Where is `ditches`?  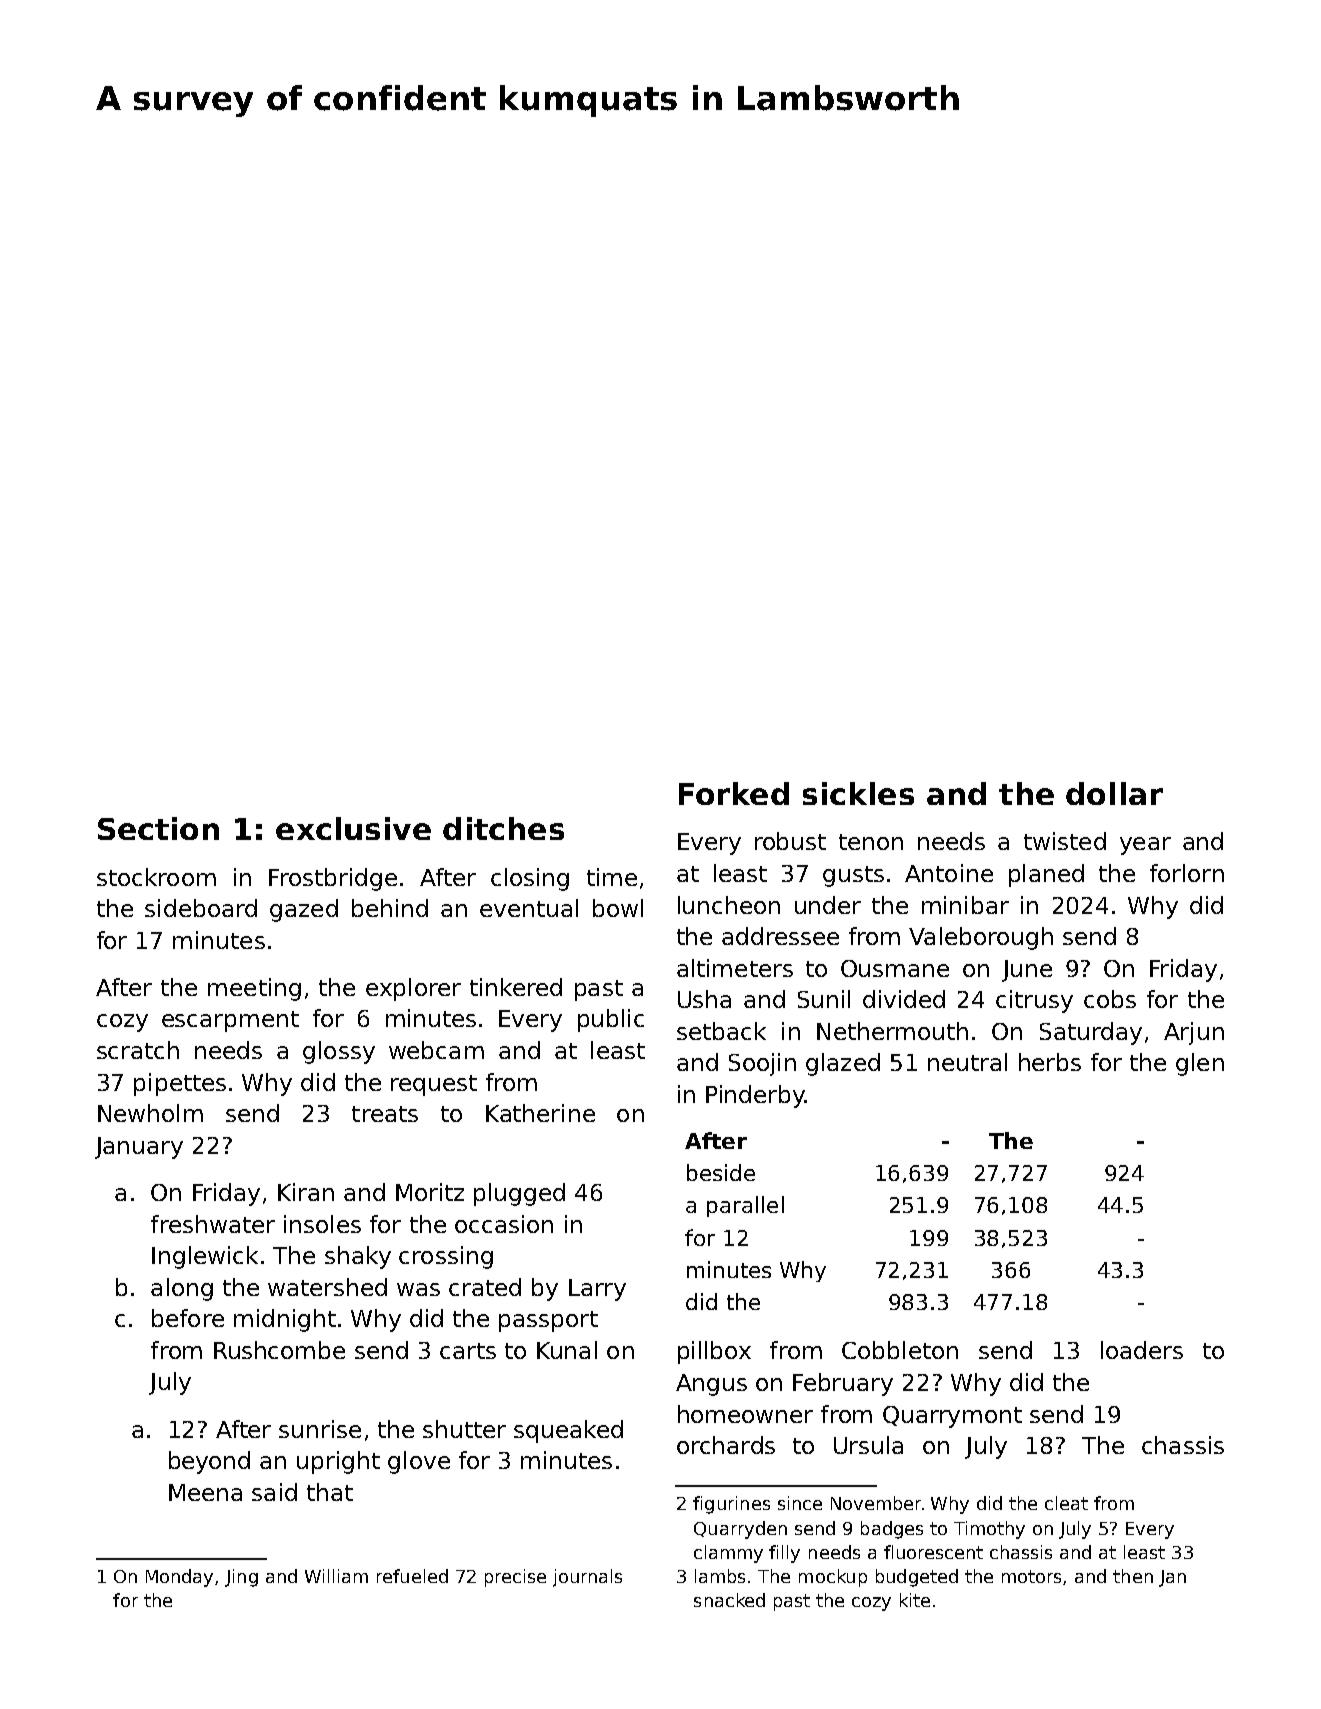 ditches is located at coordinates (503, 828).
